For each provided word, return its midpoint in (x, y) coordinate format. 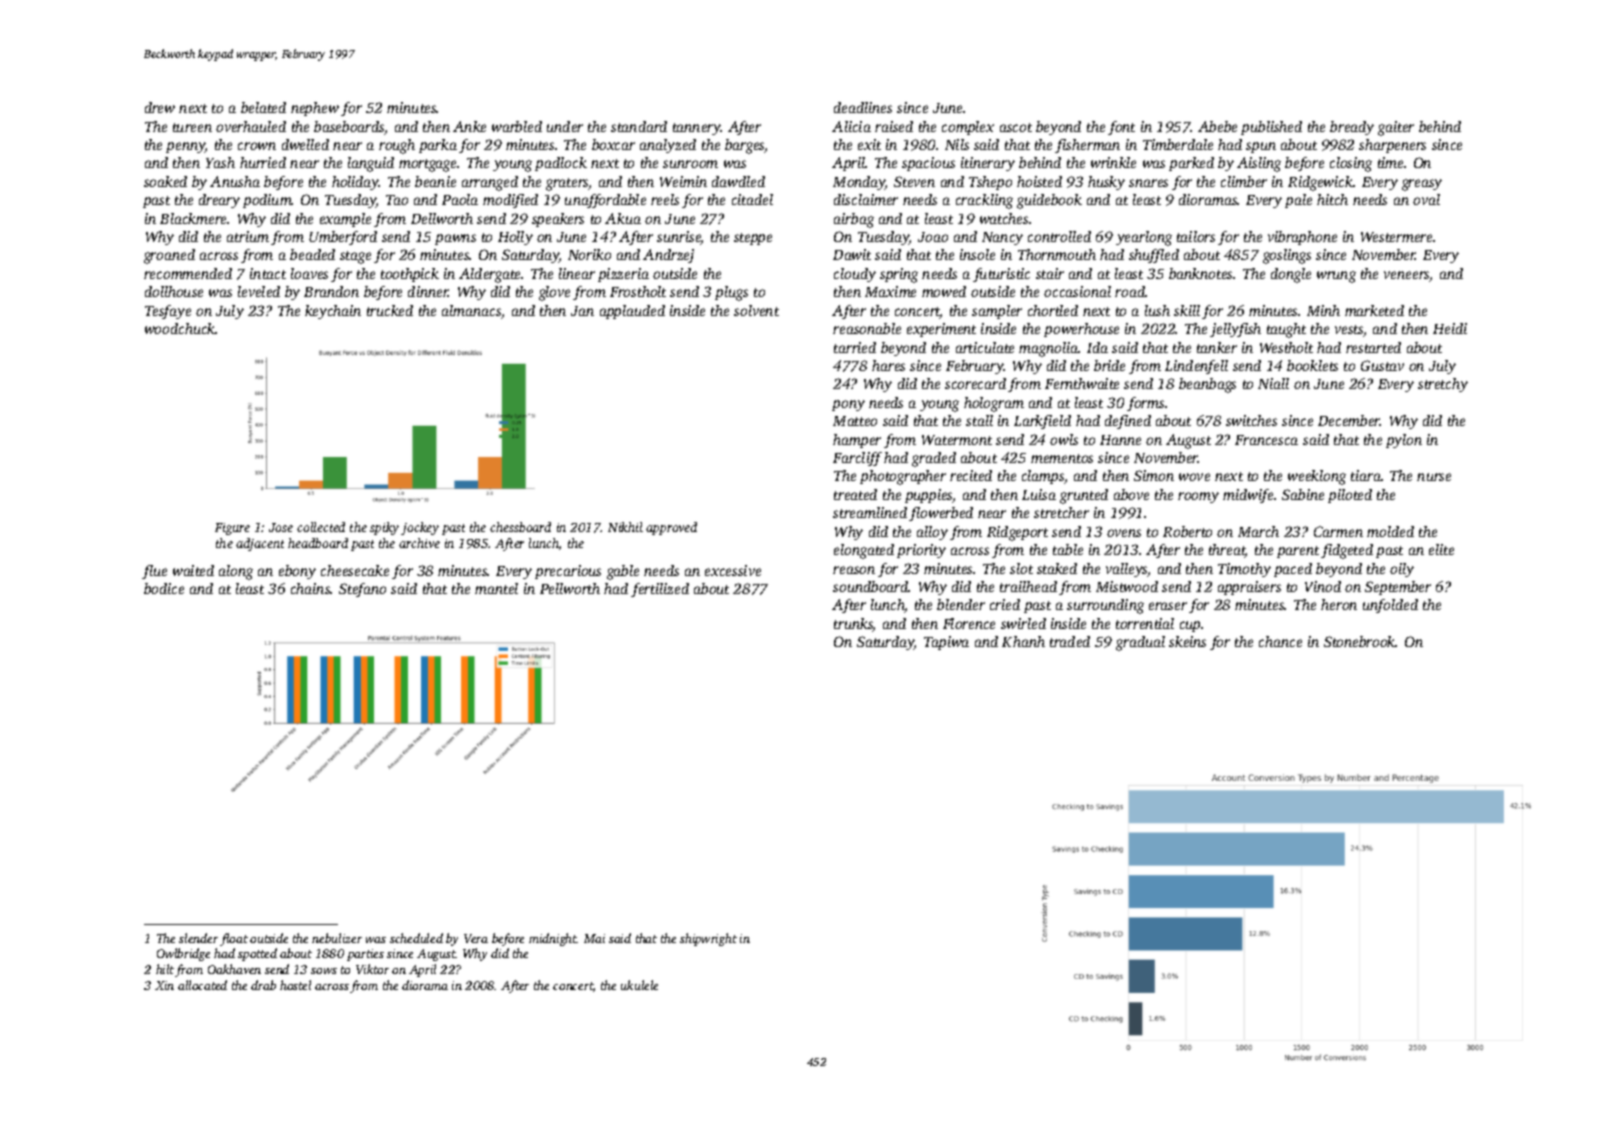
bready (1352, 128)
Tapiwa (946, 643)
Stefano (362, 590)
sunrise (679, 238)
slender (198, 938)
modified (510, 201)
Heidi (1450, 328)
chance (1280, 641)
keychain (333, 312)
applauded (632, 312)
